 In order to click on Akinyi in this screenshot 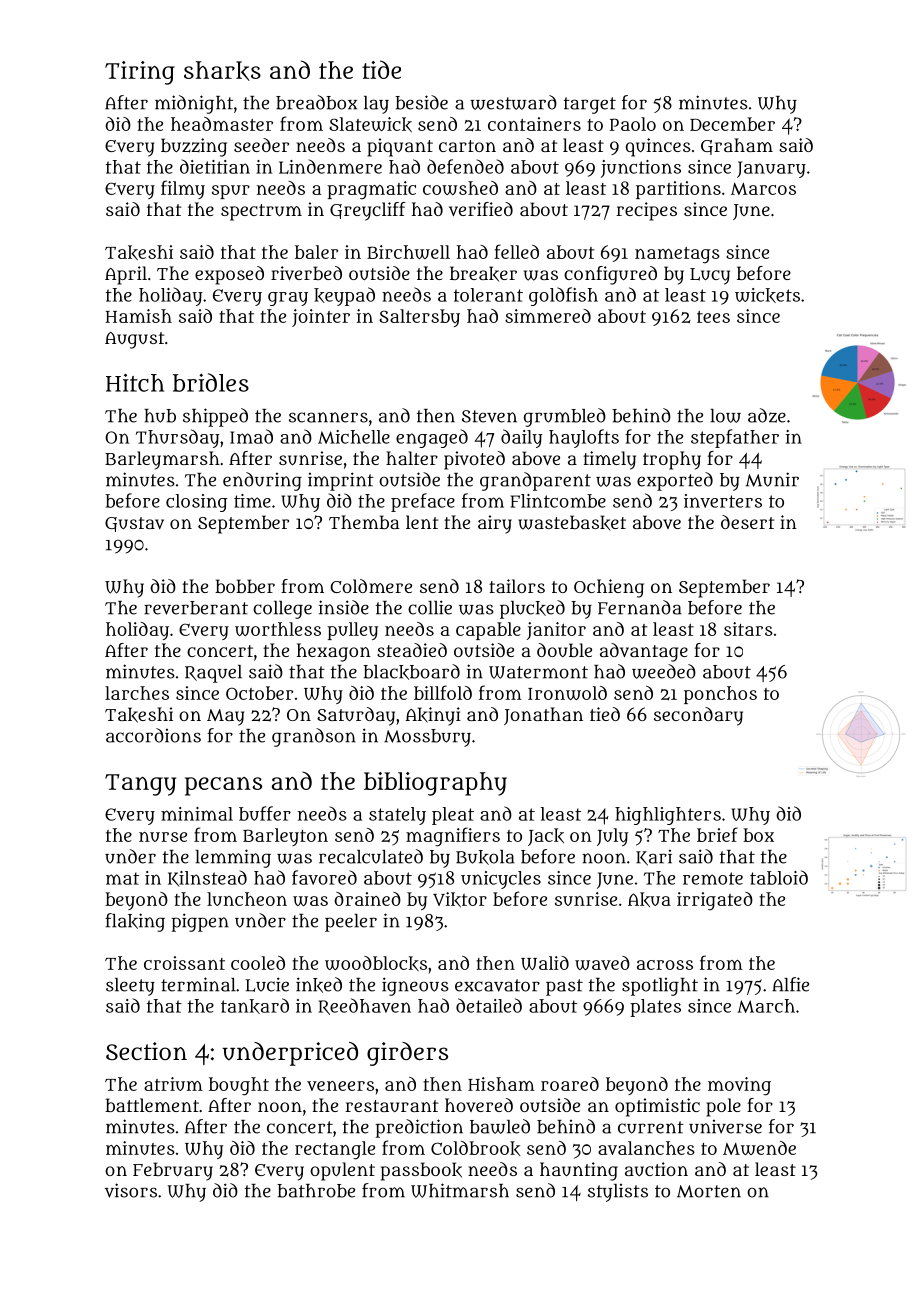, I will do `click(433, 716)`.
